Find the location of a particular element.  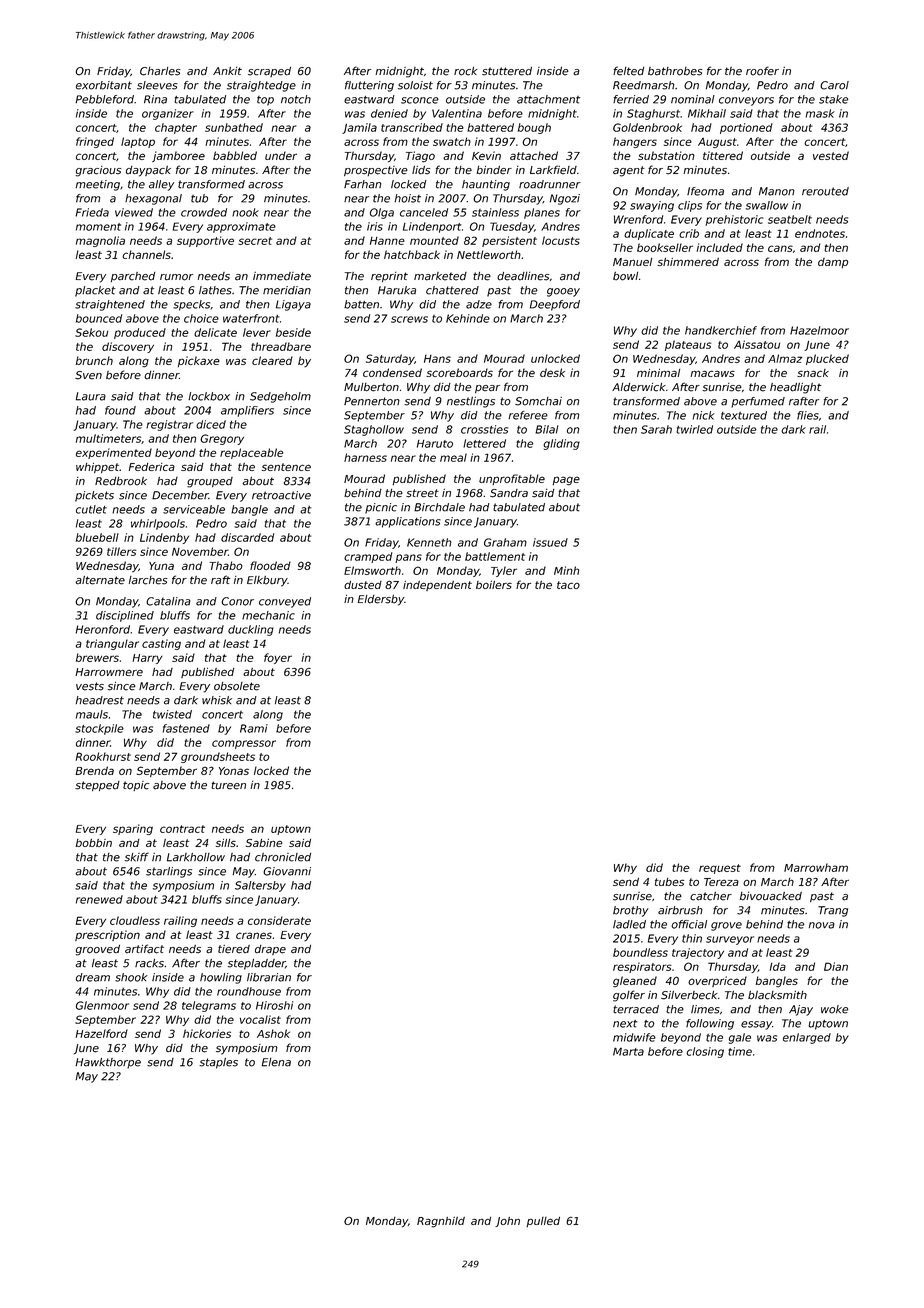

deadlines is located at coordinates (523, 276).
